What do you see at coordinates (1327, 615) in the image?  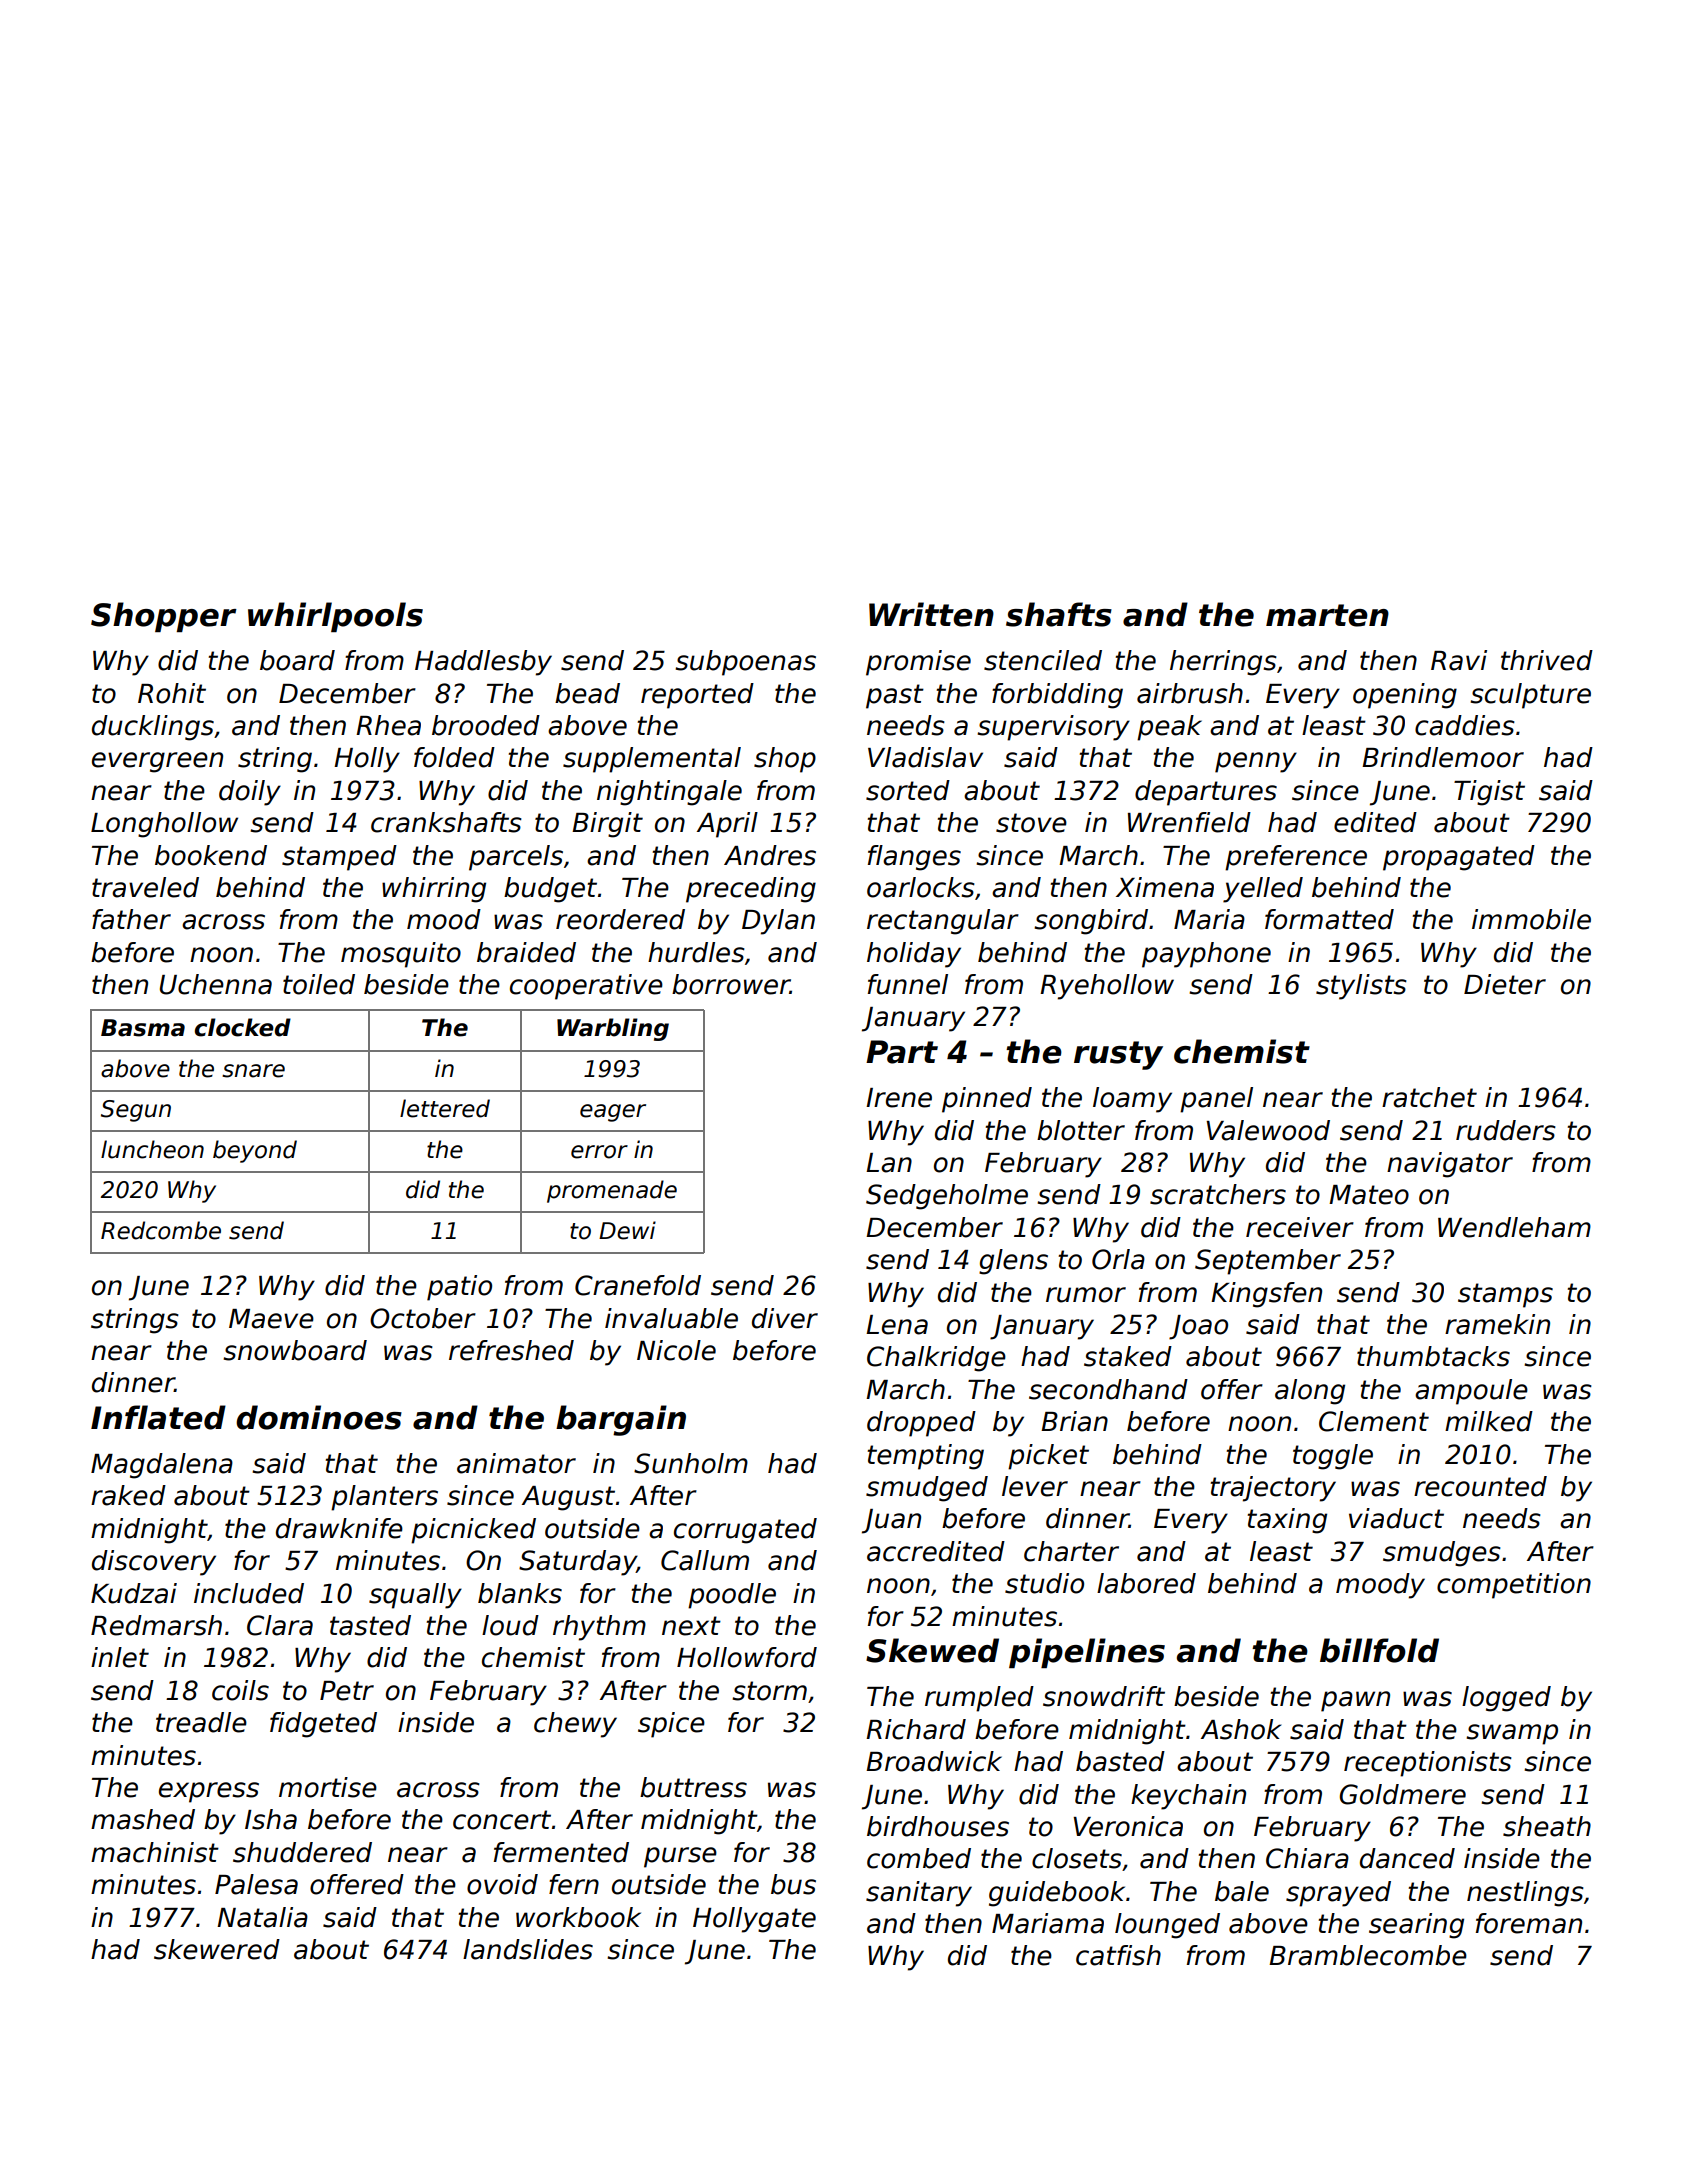 I see `marten` at bounding box center [1327, 615].
